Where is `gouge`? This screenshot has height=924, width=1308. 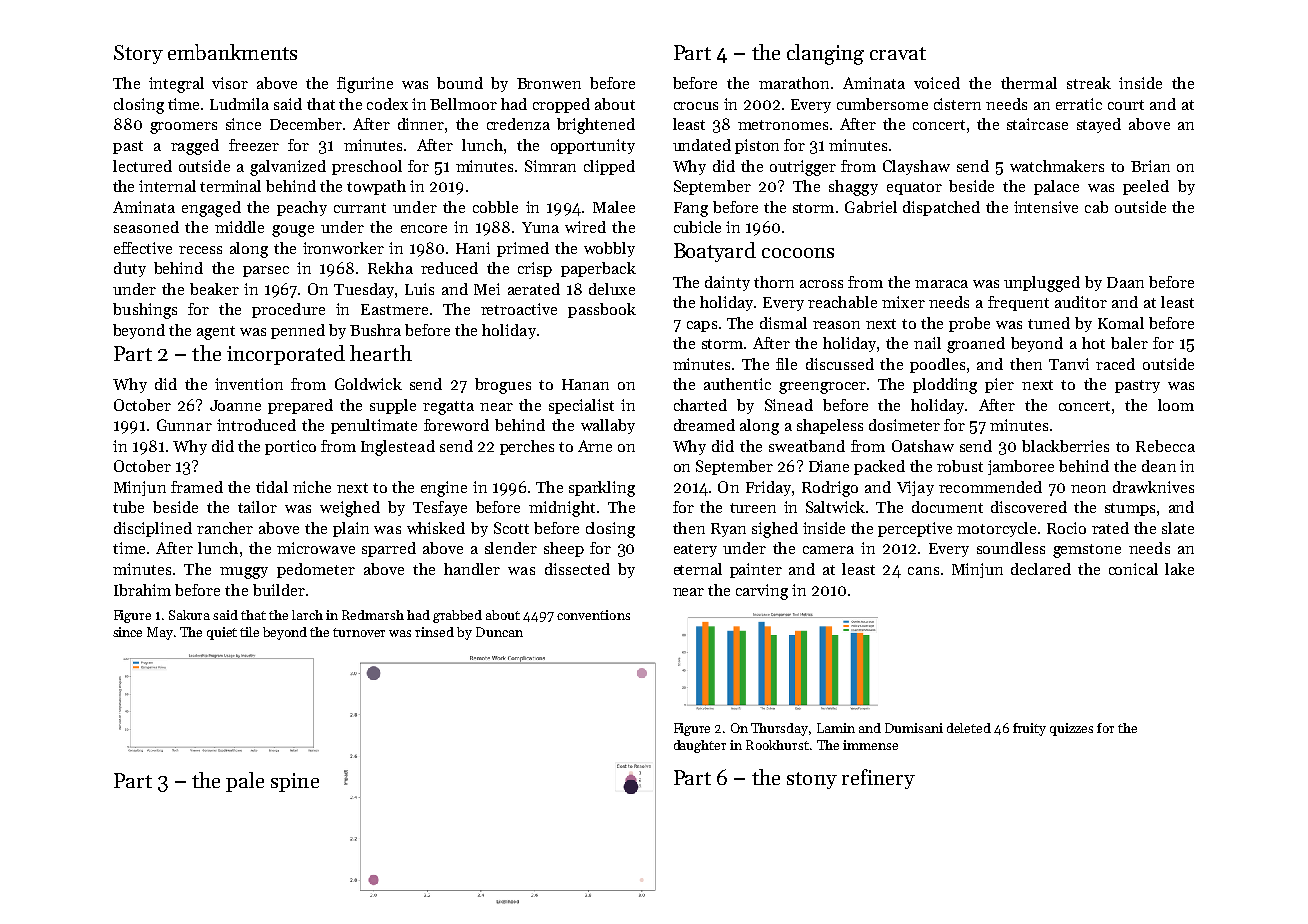
gouge is located at coordinates (293, 231).
